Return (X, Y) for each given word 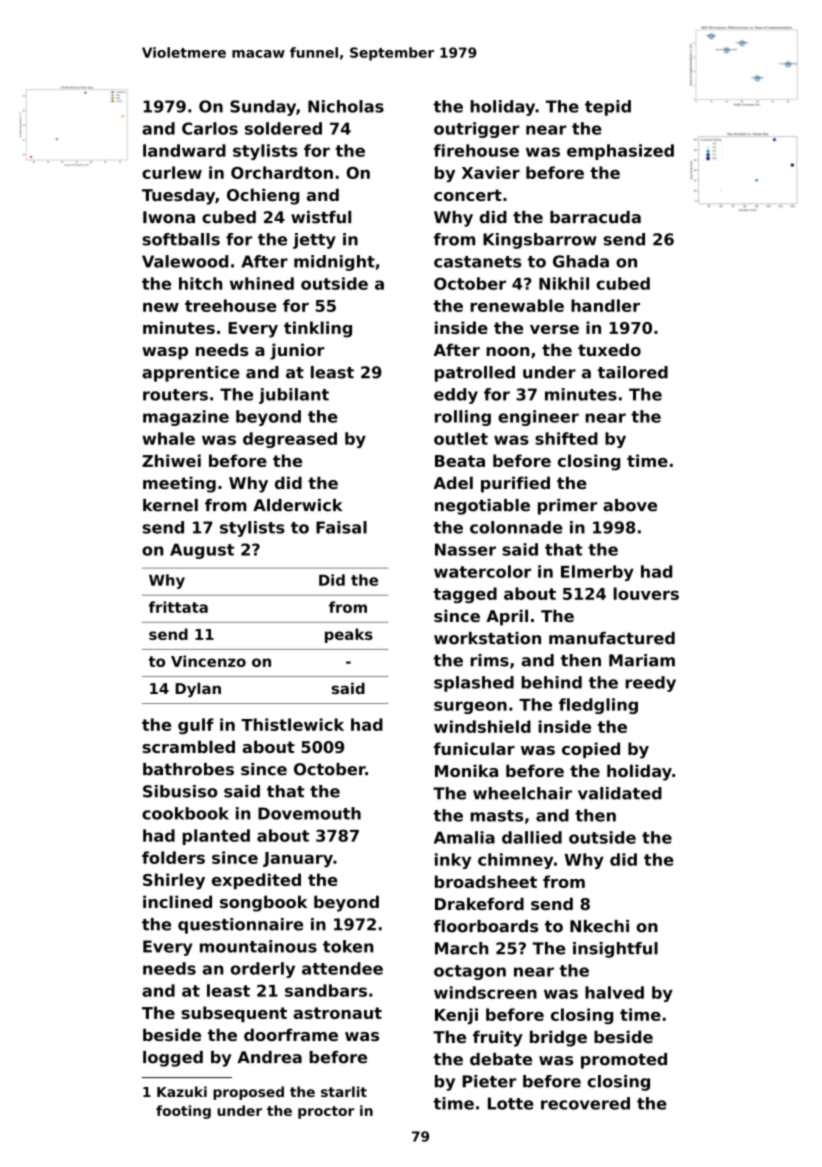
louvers (646, 593)
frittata (178, 607)
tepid (608, 108)
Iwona (169, 217)
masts (496, 816)
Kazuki (182, 1091)
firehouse (476, 150)
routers (175, 395)
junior (297, 351)
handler (605, 305)
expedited (256, 881)
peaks (349, 635)
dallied (532, 837)
